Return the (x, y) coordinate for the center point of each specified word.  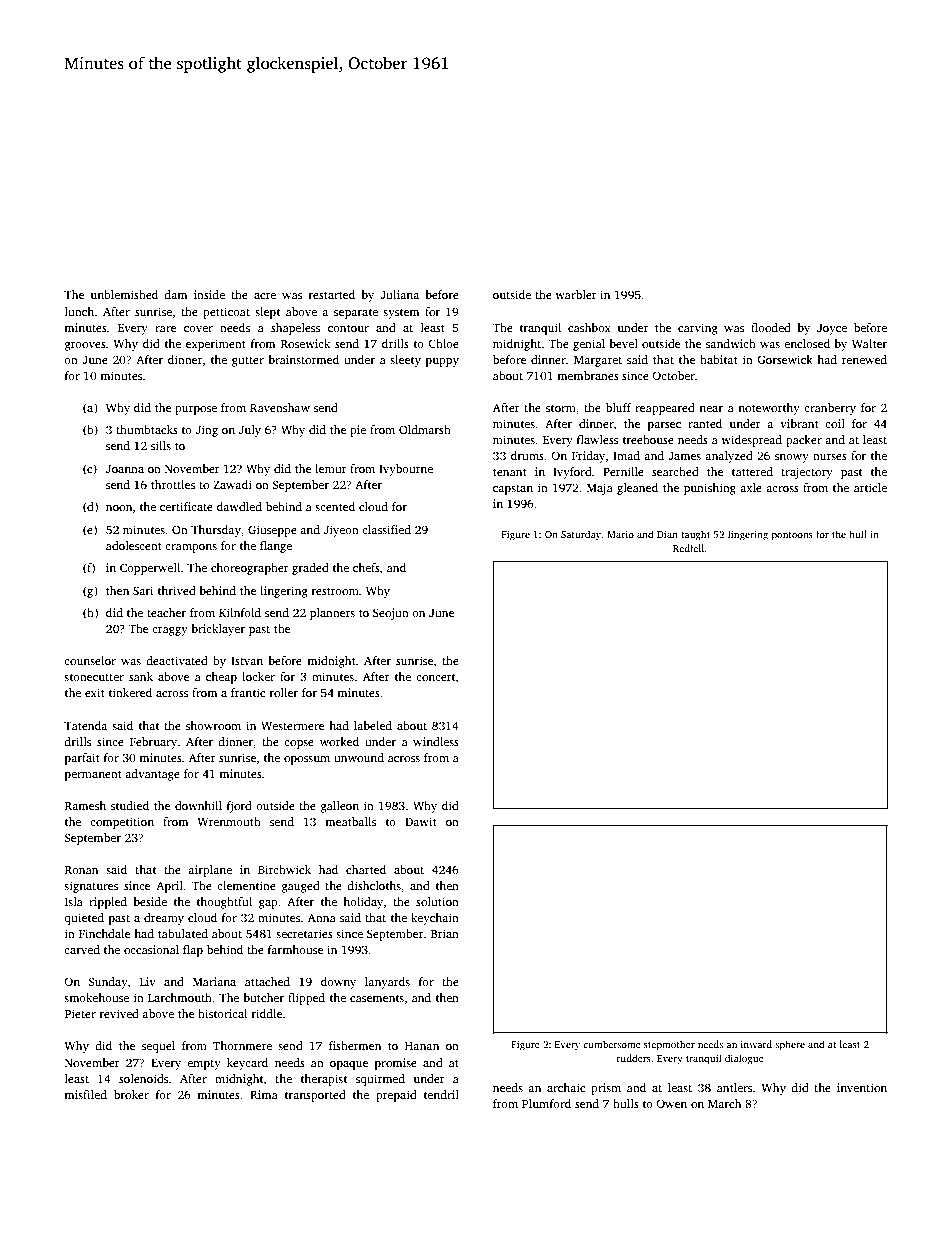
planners (332, 614)
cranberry (830, 409)
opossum (307, 760)
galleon (339, 807)
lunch (79, 311)
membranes (588, 375)
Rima (264, 1094)
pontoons (792, 536)
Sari (143, 590)
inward (756, 1044)
